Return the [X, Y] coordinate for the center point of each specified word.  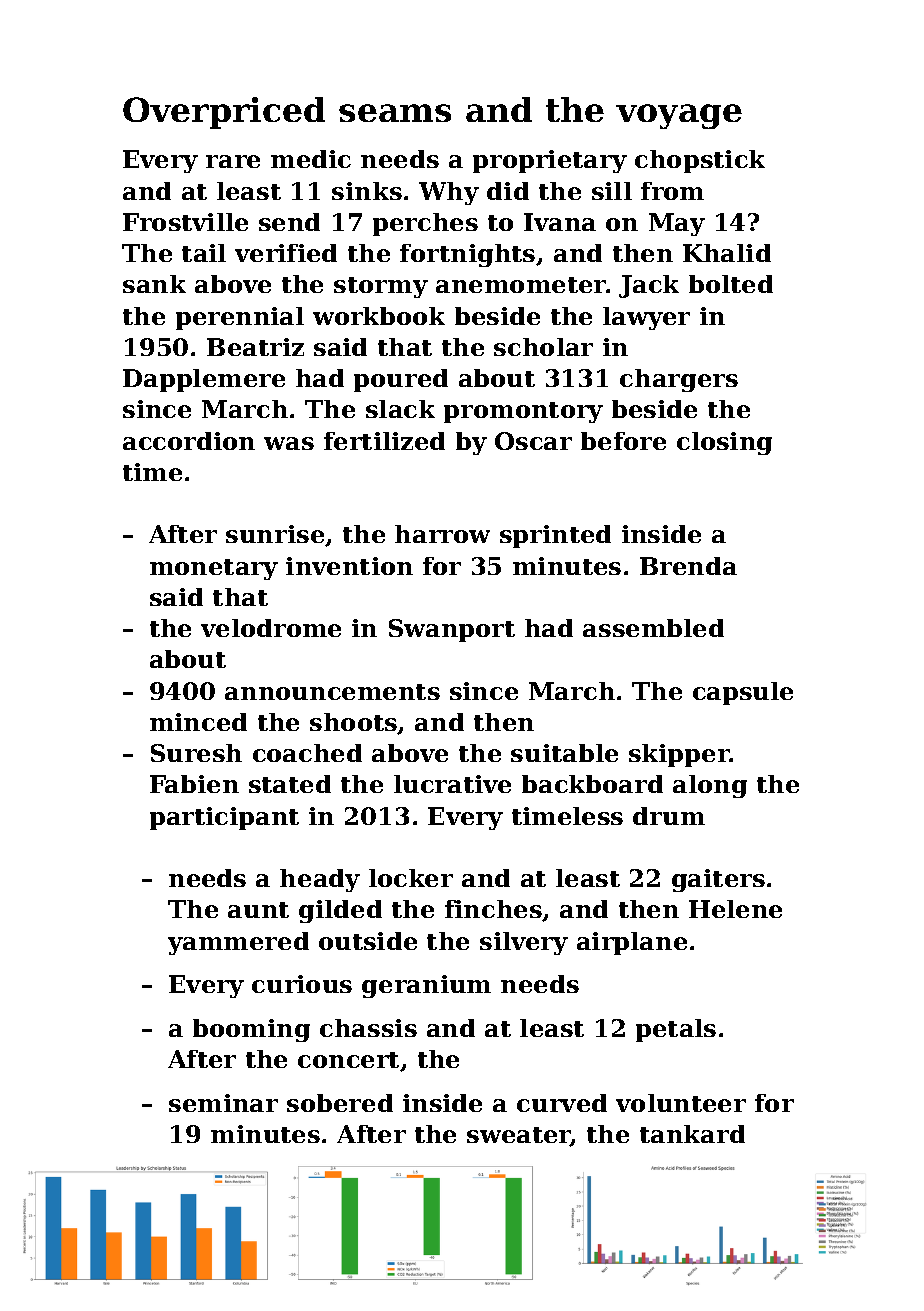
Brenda [688, 566]
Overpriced [224, 113]
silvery [524, 943]
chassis [368, 1028]
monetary [214, 569]
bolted [731, 284]
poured [401, 380]
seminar [223, 1103]
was [289, 443]
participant [224, 818]
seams [395, 113]
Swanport [452, 630]
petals [676, 1030]
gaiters [718, 880]
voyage [679, 116]
